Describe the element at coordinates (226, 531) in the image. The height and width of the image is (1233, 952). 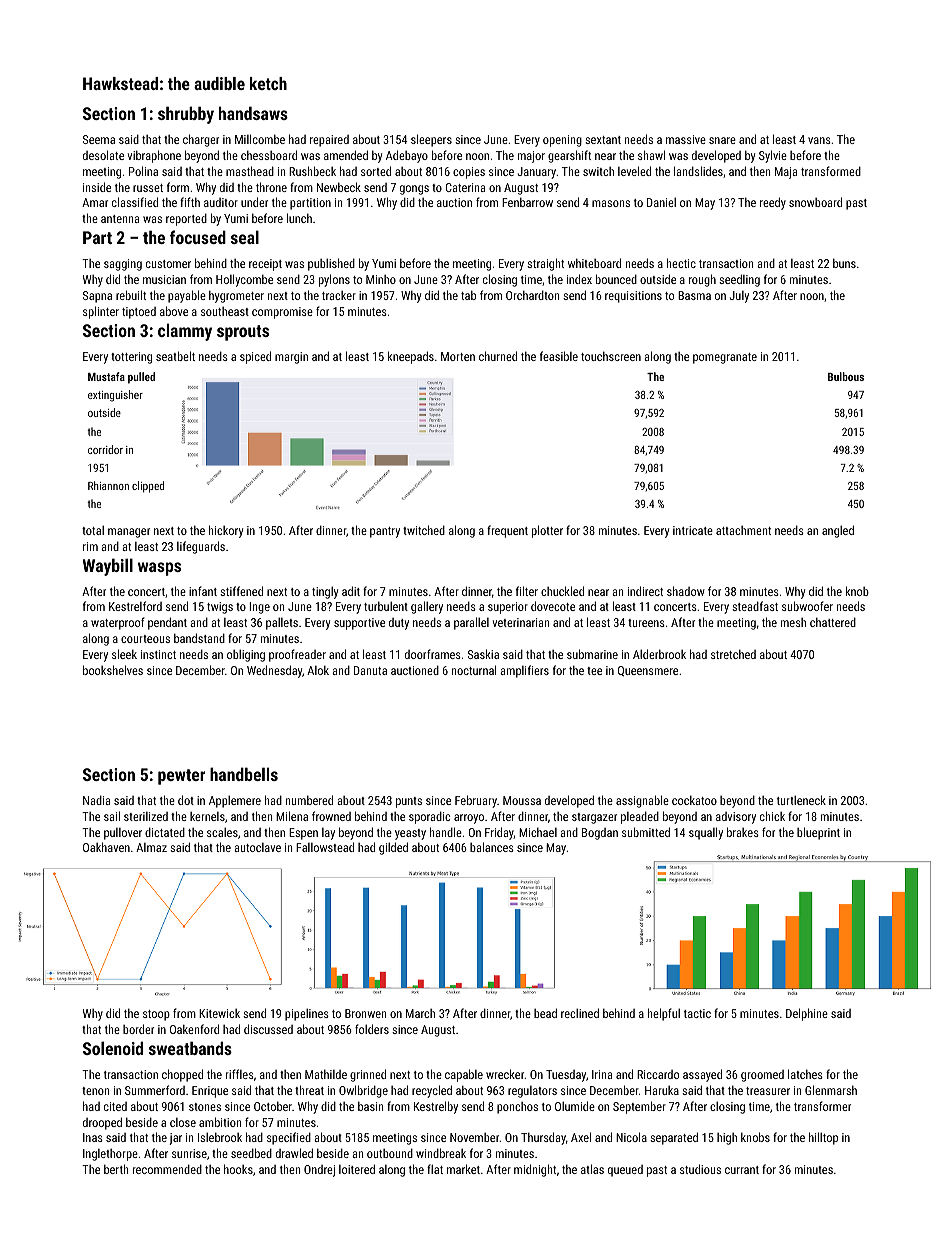
I see `hickory` at that location.
